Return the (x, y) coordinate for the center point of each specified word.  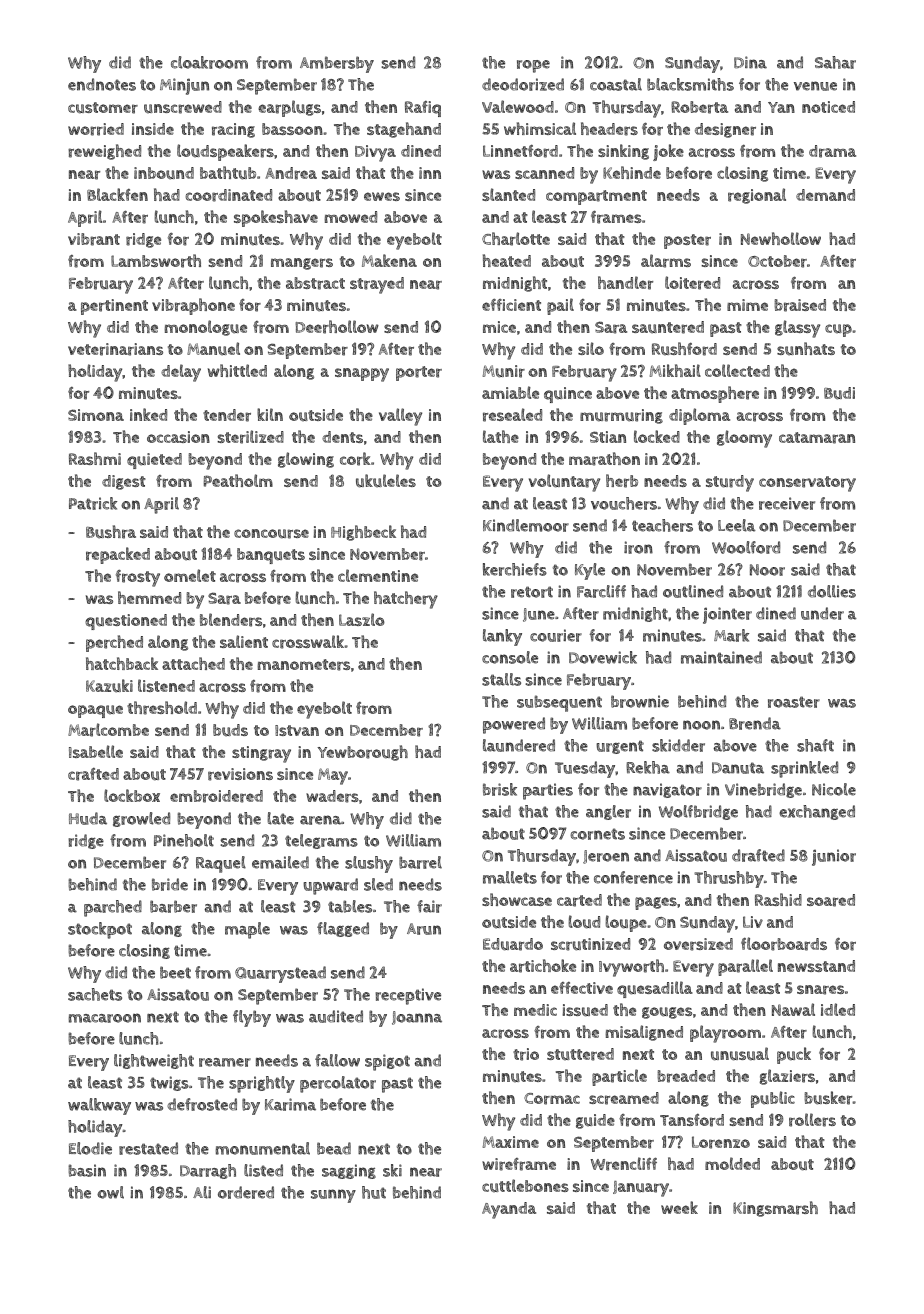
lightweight (154, 1061)
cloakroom (209, 62)
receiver (787, 503)
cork (355, 459)
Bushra (111, 532)
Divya (375, 153)
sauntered (668, 327)
